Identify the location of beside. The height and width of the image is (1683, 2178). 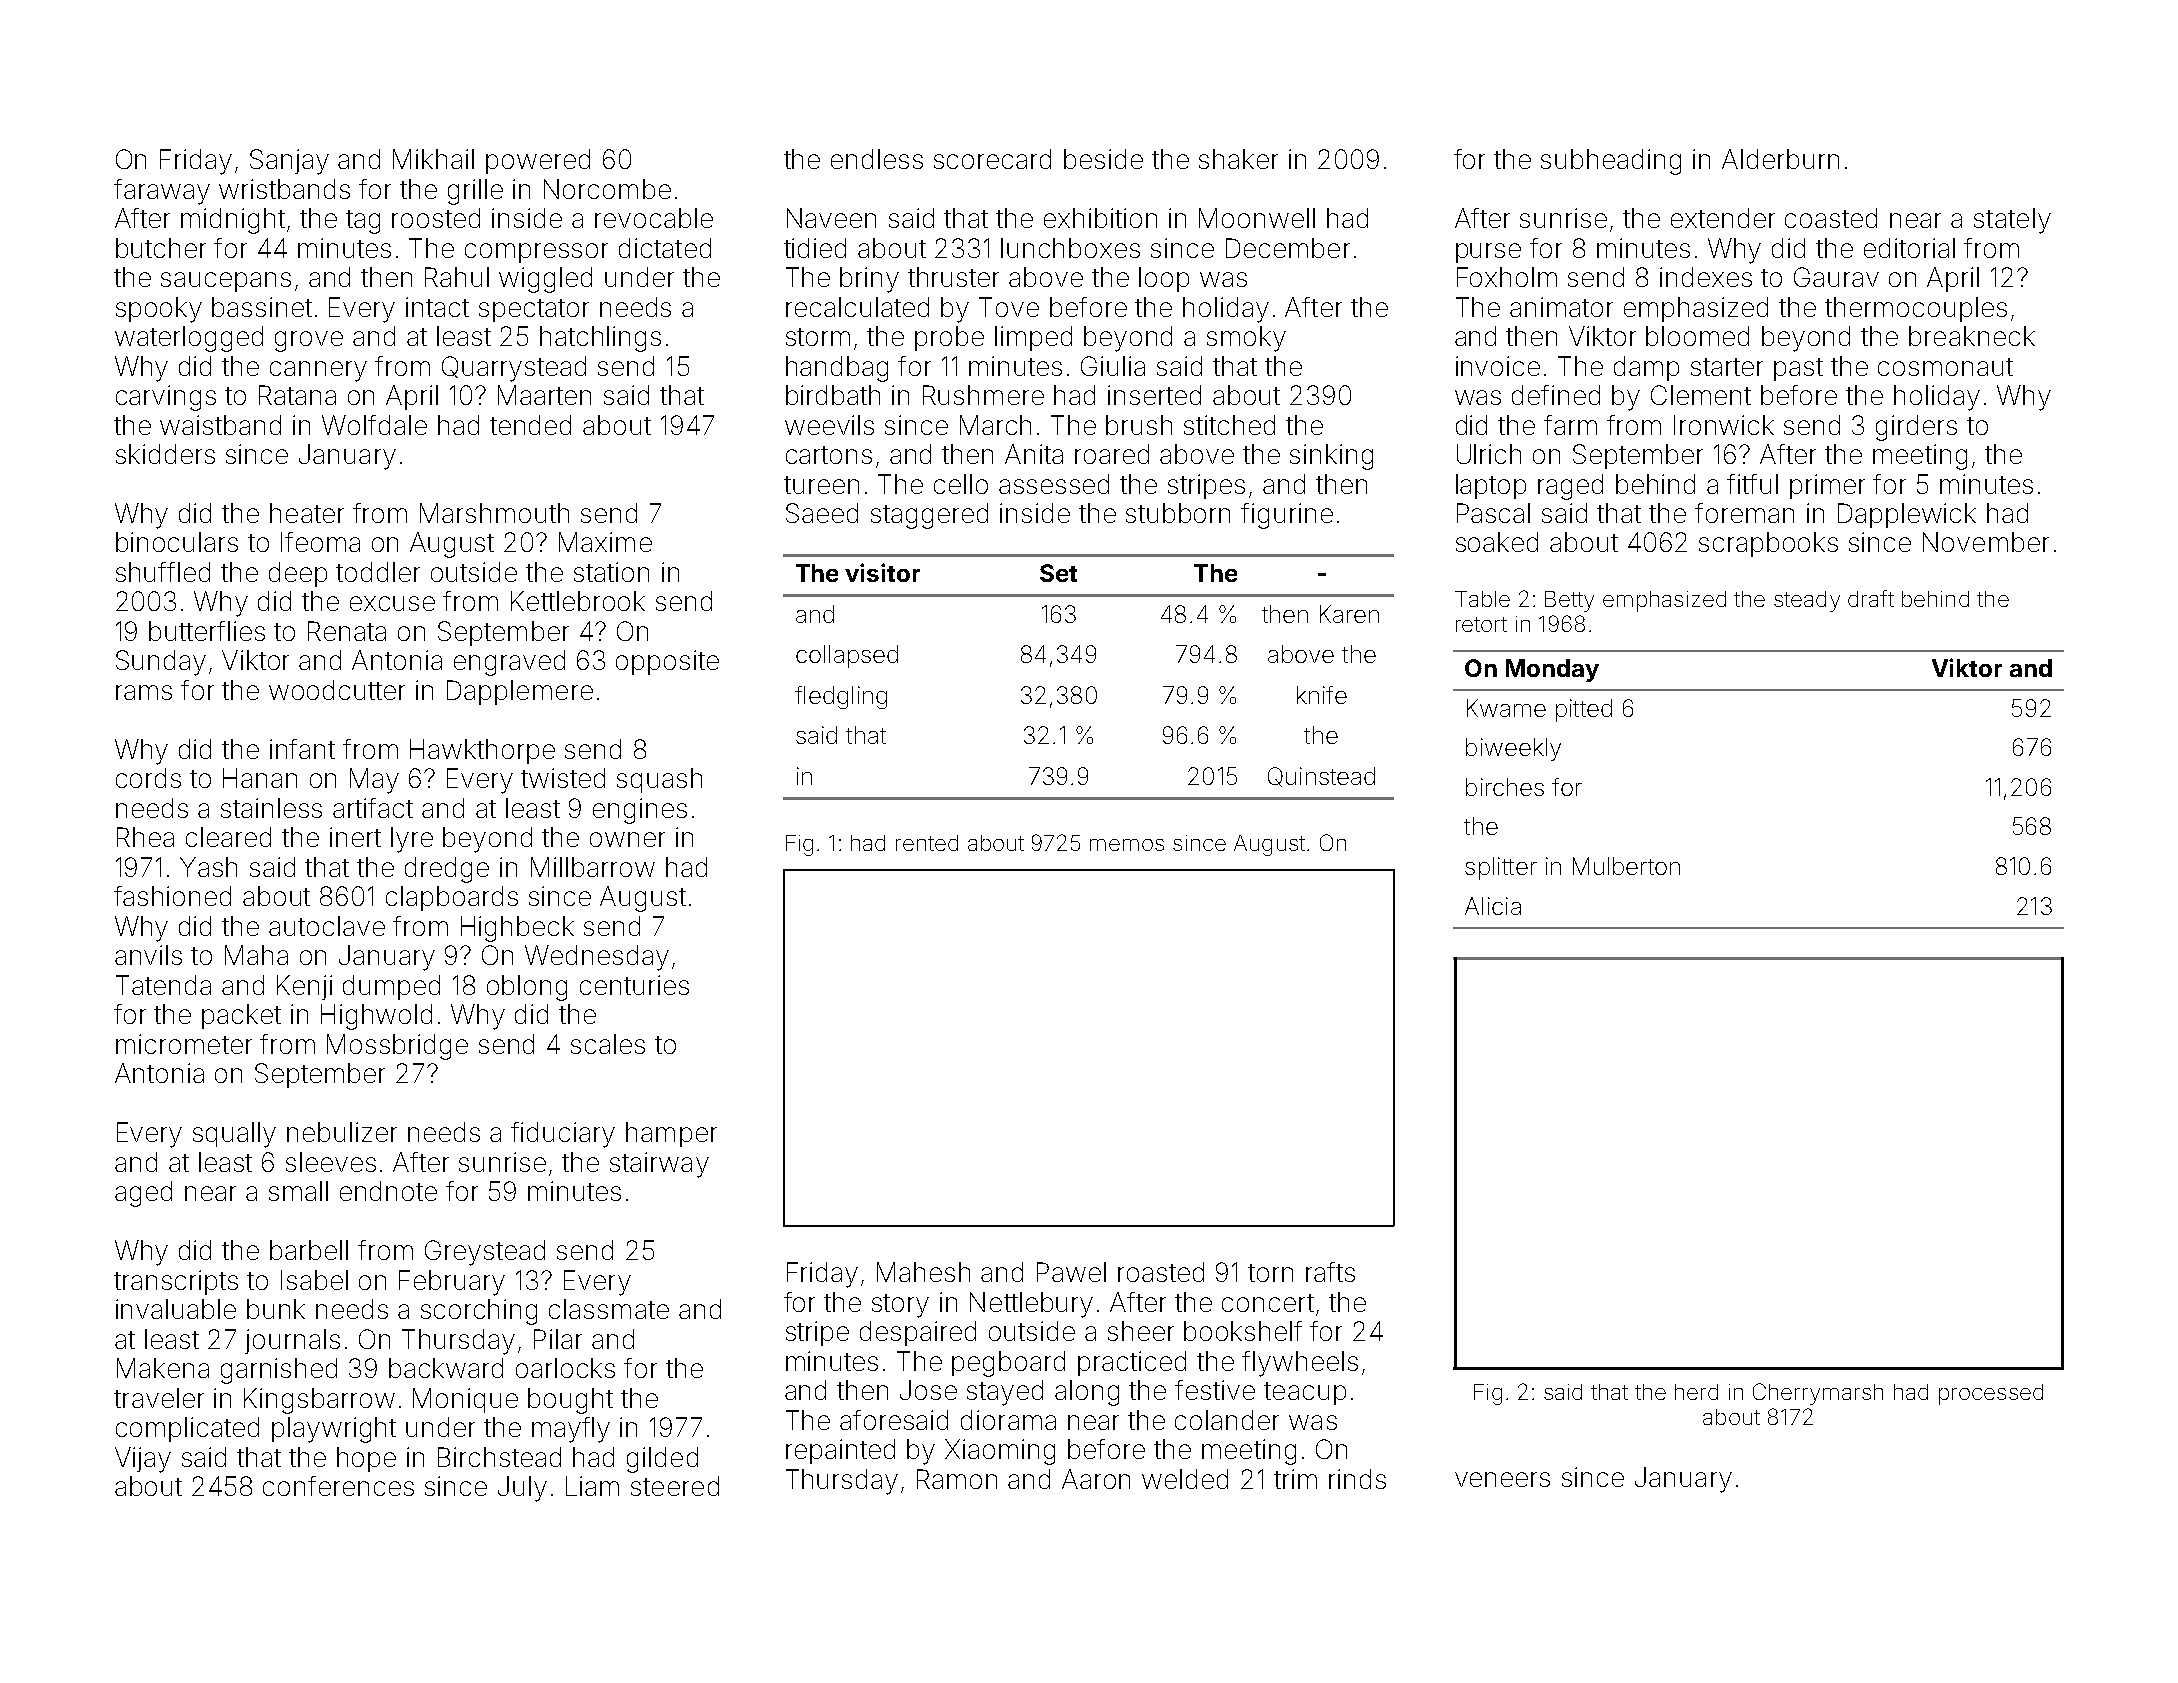
(1103, 159).
